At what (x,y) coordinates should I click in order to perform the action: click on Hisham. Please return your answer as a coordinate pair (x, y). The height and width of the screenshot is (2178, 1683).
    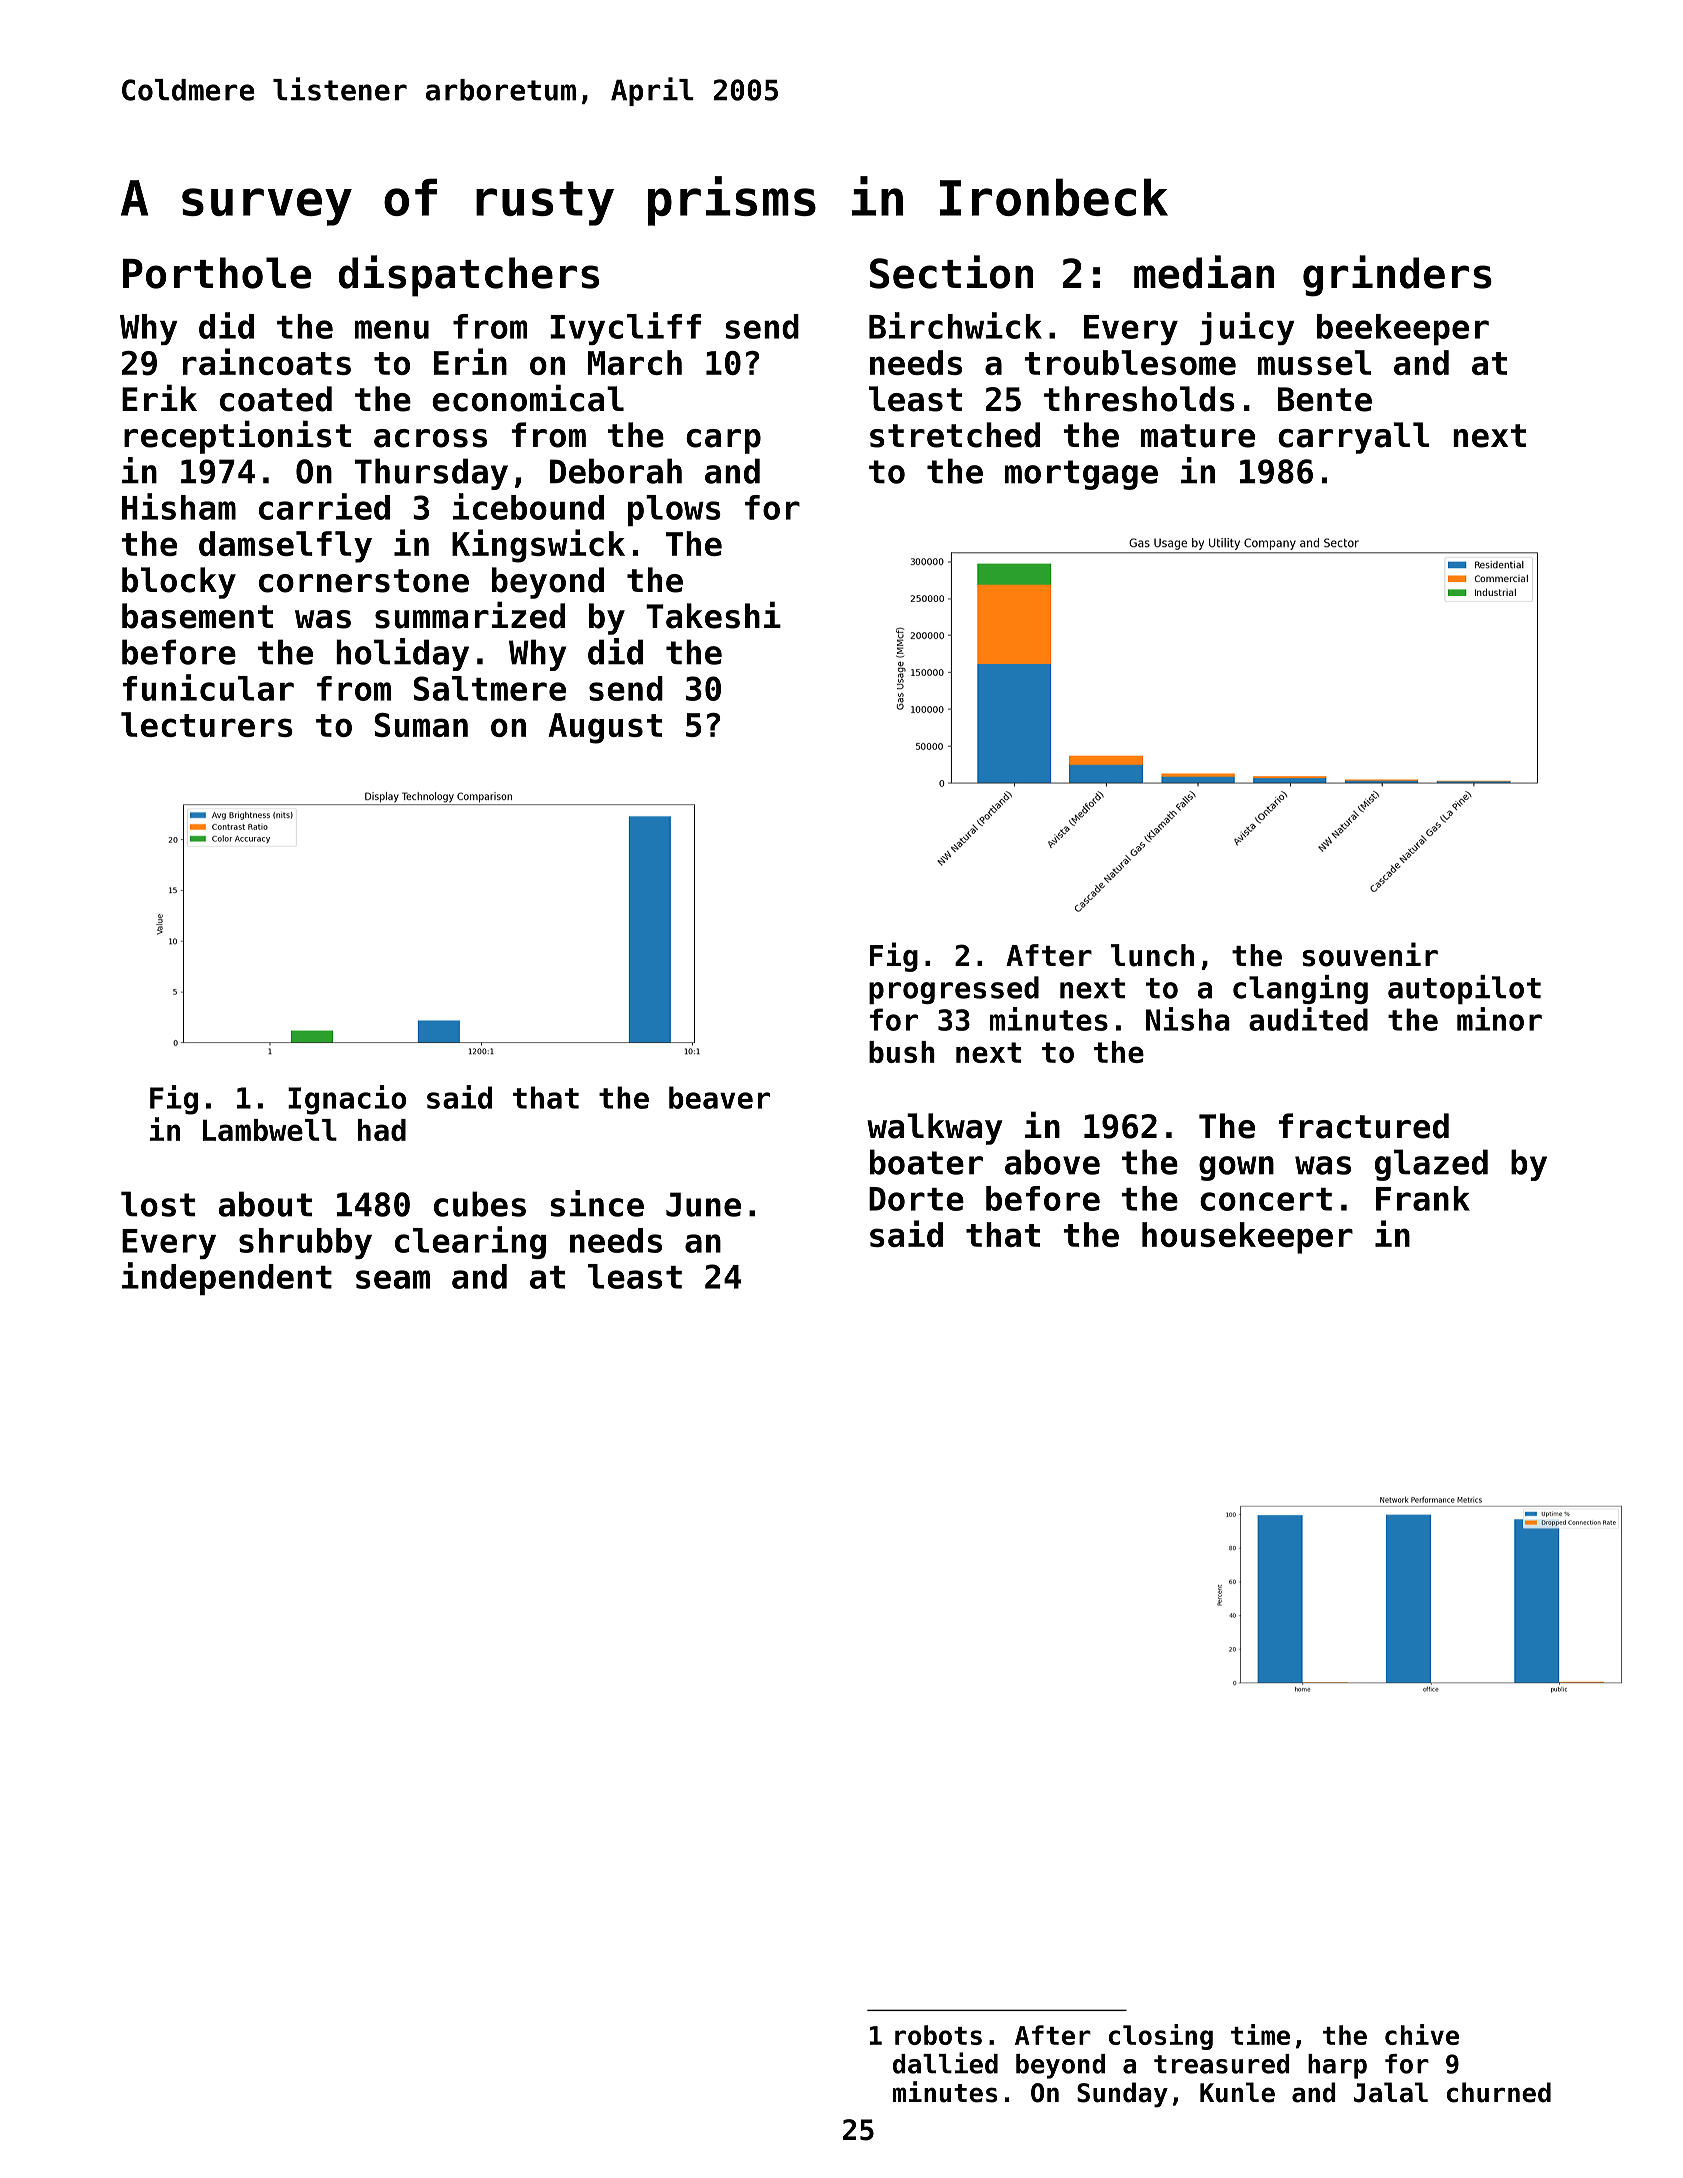
    Looking at the image, I should click on (179, 506).
